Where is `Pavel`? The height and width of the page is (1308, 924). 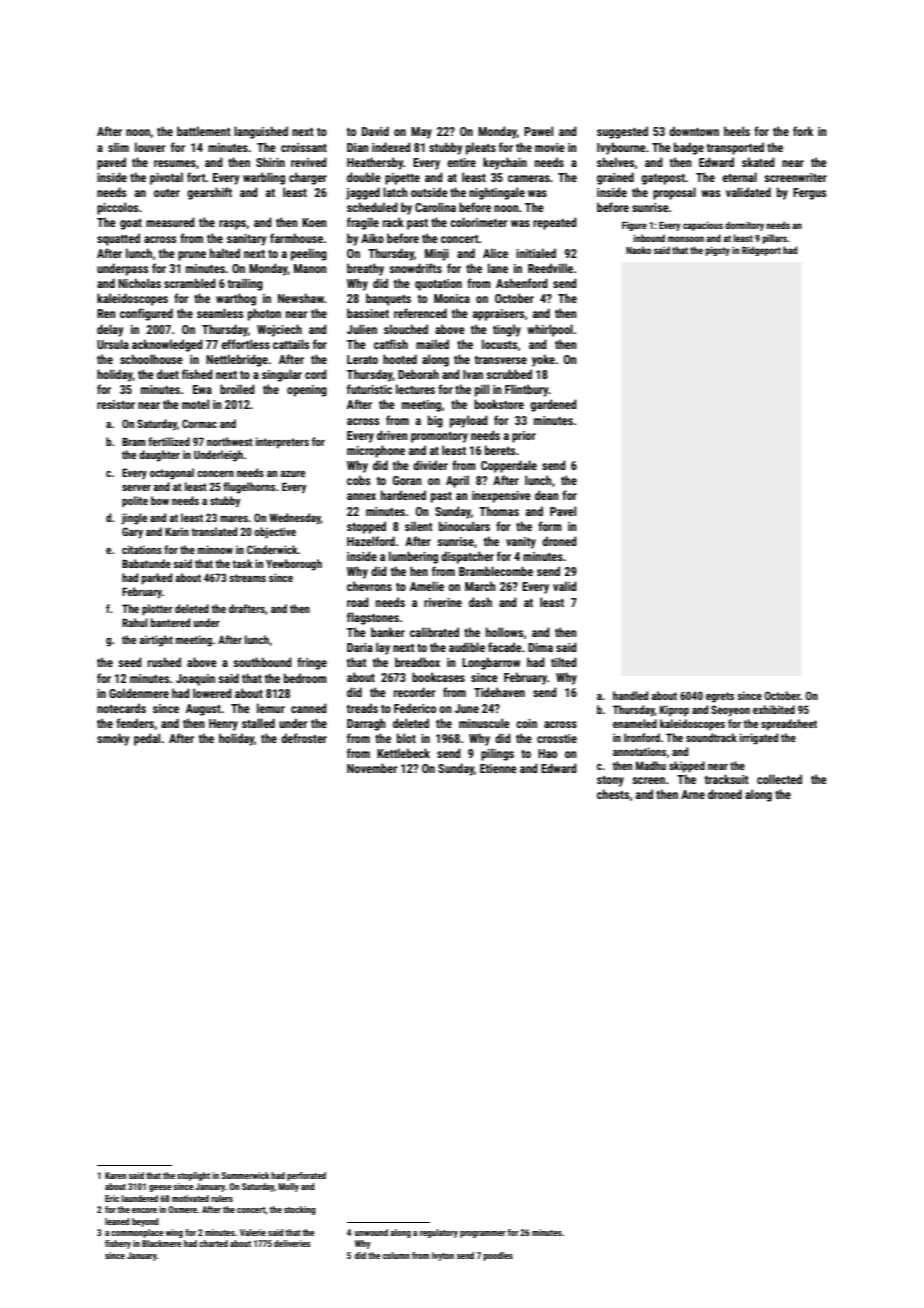 Pavel is located at coordinates (563, 511).
